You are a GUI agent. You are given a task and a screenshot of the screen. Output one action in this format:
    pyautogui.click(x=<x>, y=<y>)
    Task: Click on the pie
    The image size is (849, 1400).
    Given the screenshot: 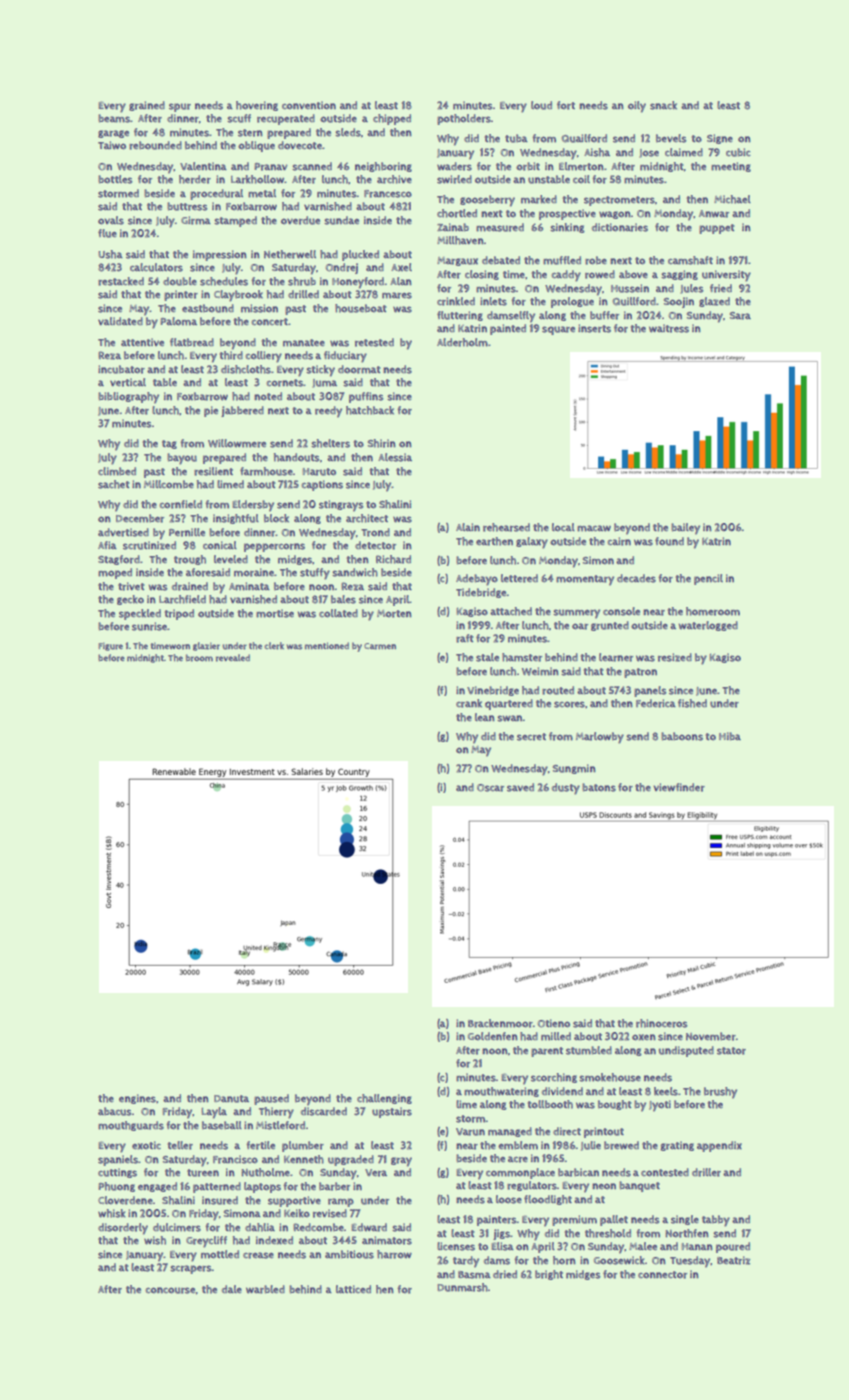 What is the action you would take?
    pyautogui.click(x=211, y=411)
